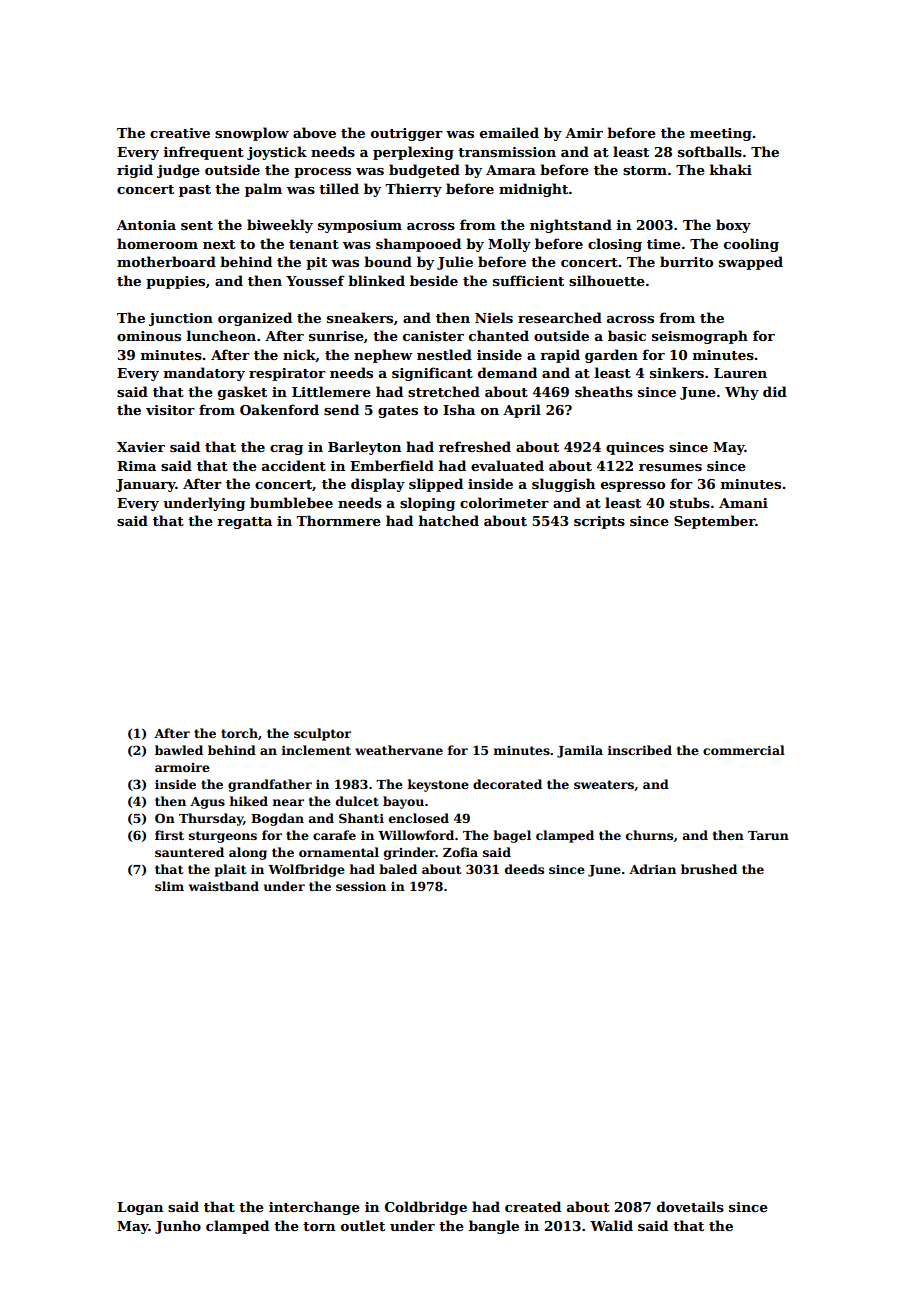 The image size is (908, 1316). I want to click on meeting, so click(721, 134).
